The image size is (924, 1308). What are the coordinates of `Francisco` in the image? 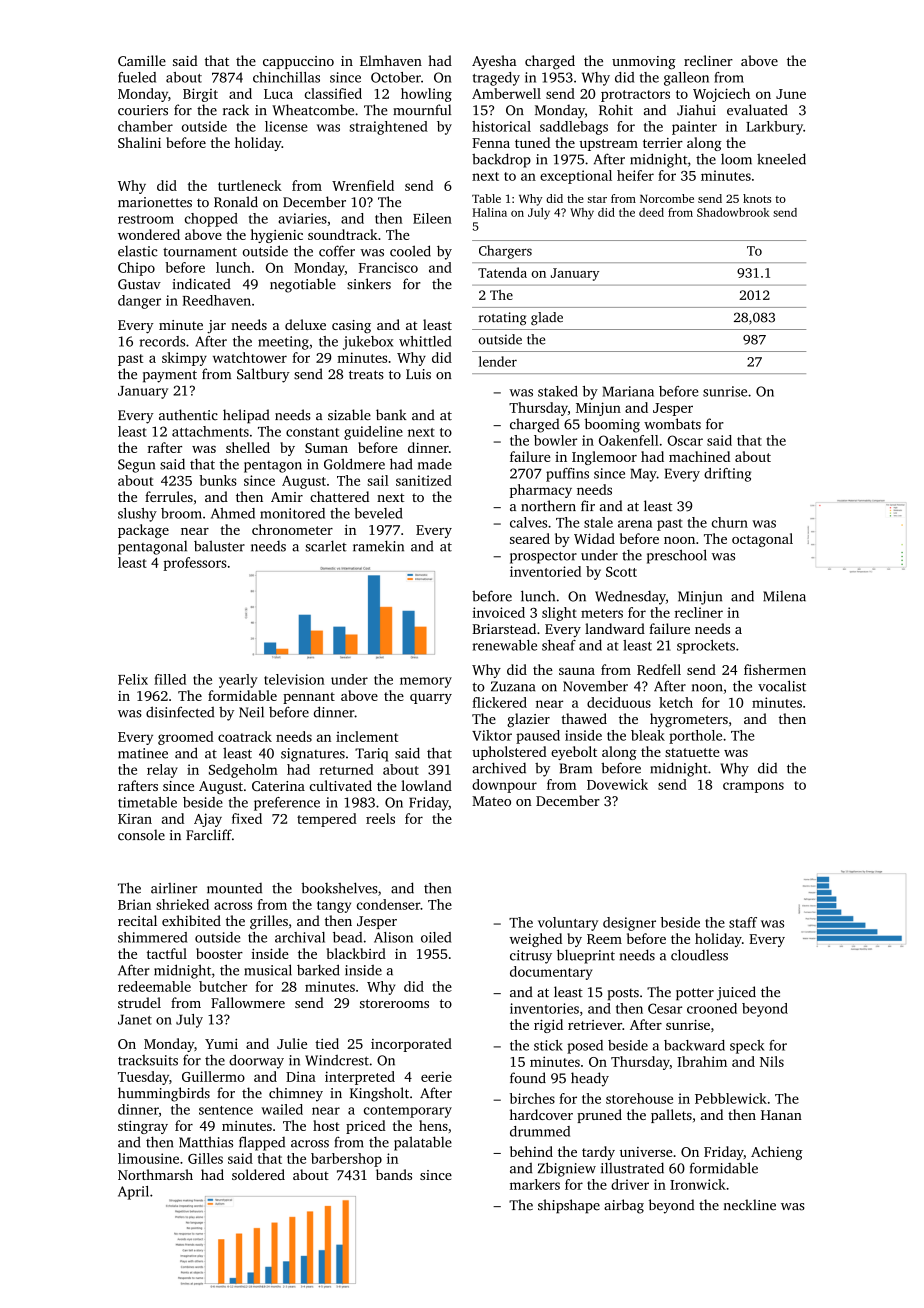 It's located at (388, 267).
